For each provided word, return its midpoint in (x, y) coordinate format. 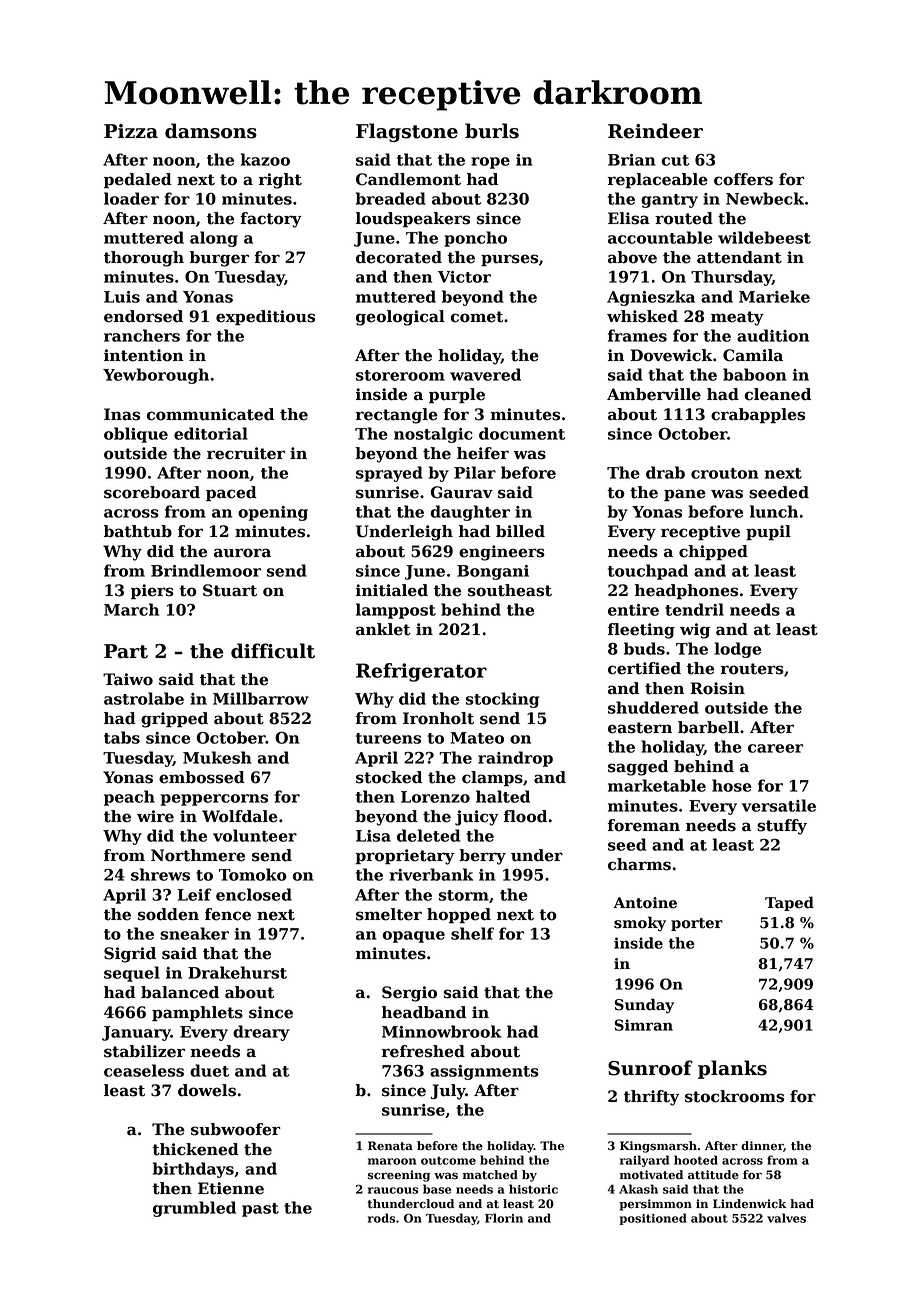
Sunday (644, 1006)
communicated (210, 414)
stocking (502, 700)
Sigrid (130, 955)
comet (477, 317)
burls (492, 131)
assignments (484, 1072)
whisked (642, 316)
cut (675, 160)
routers (752, 669)
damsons (211, 131)
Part (126, 651)
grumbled (194, 1209)
